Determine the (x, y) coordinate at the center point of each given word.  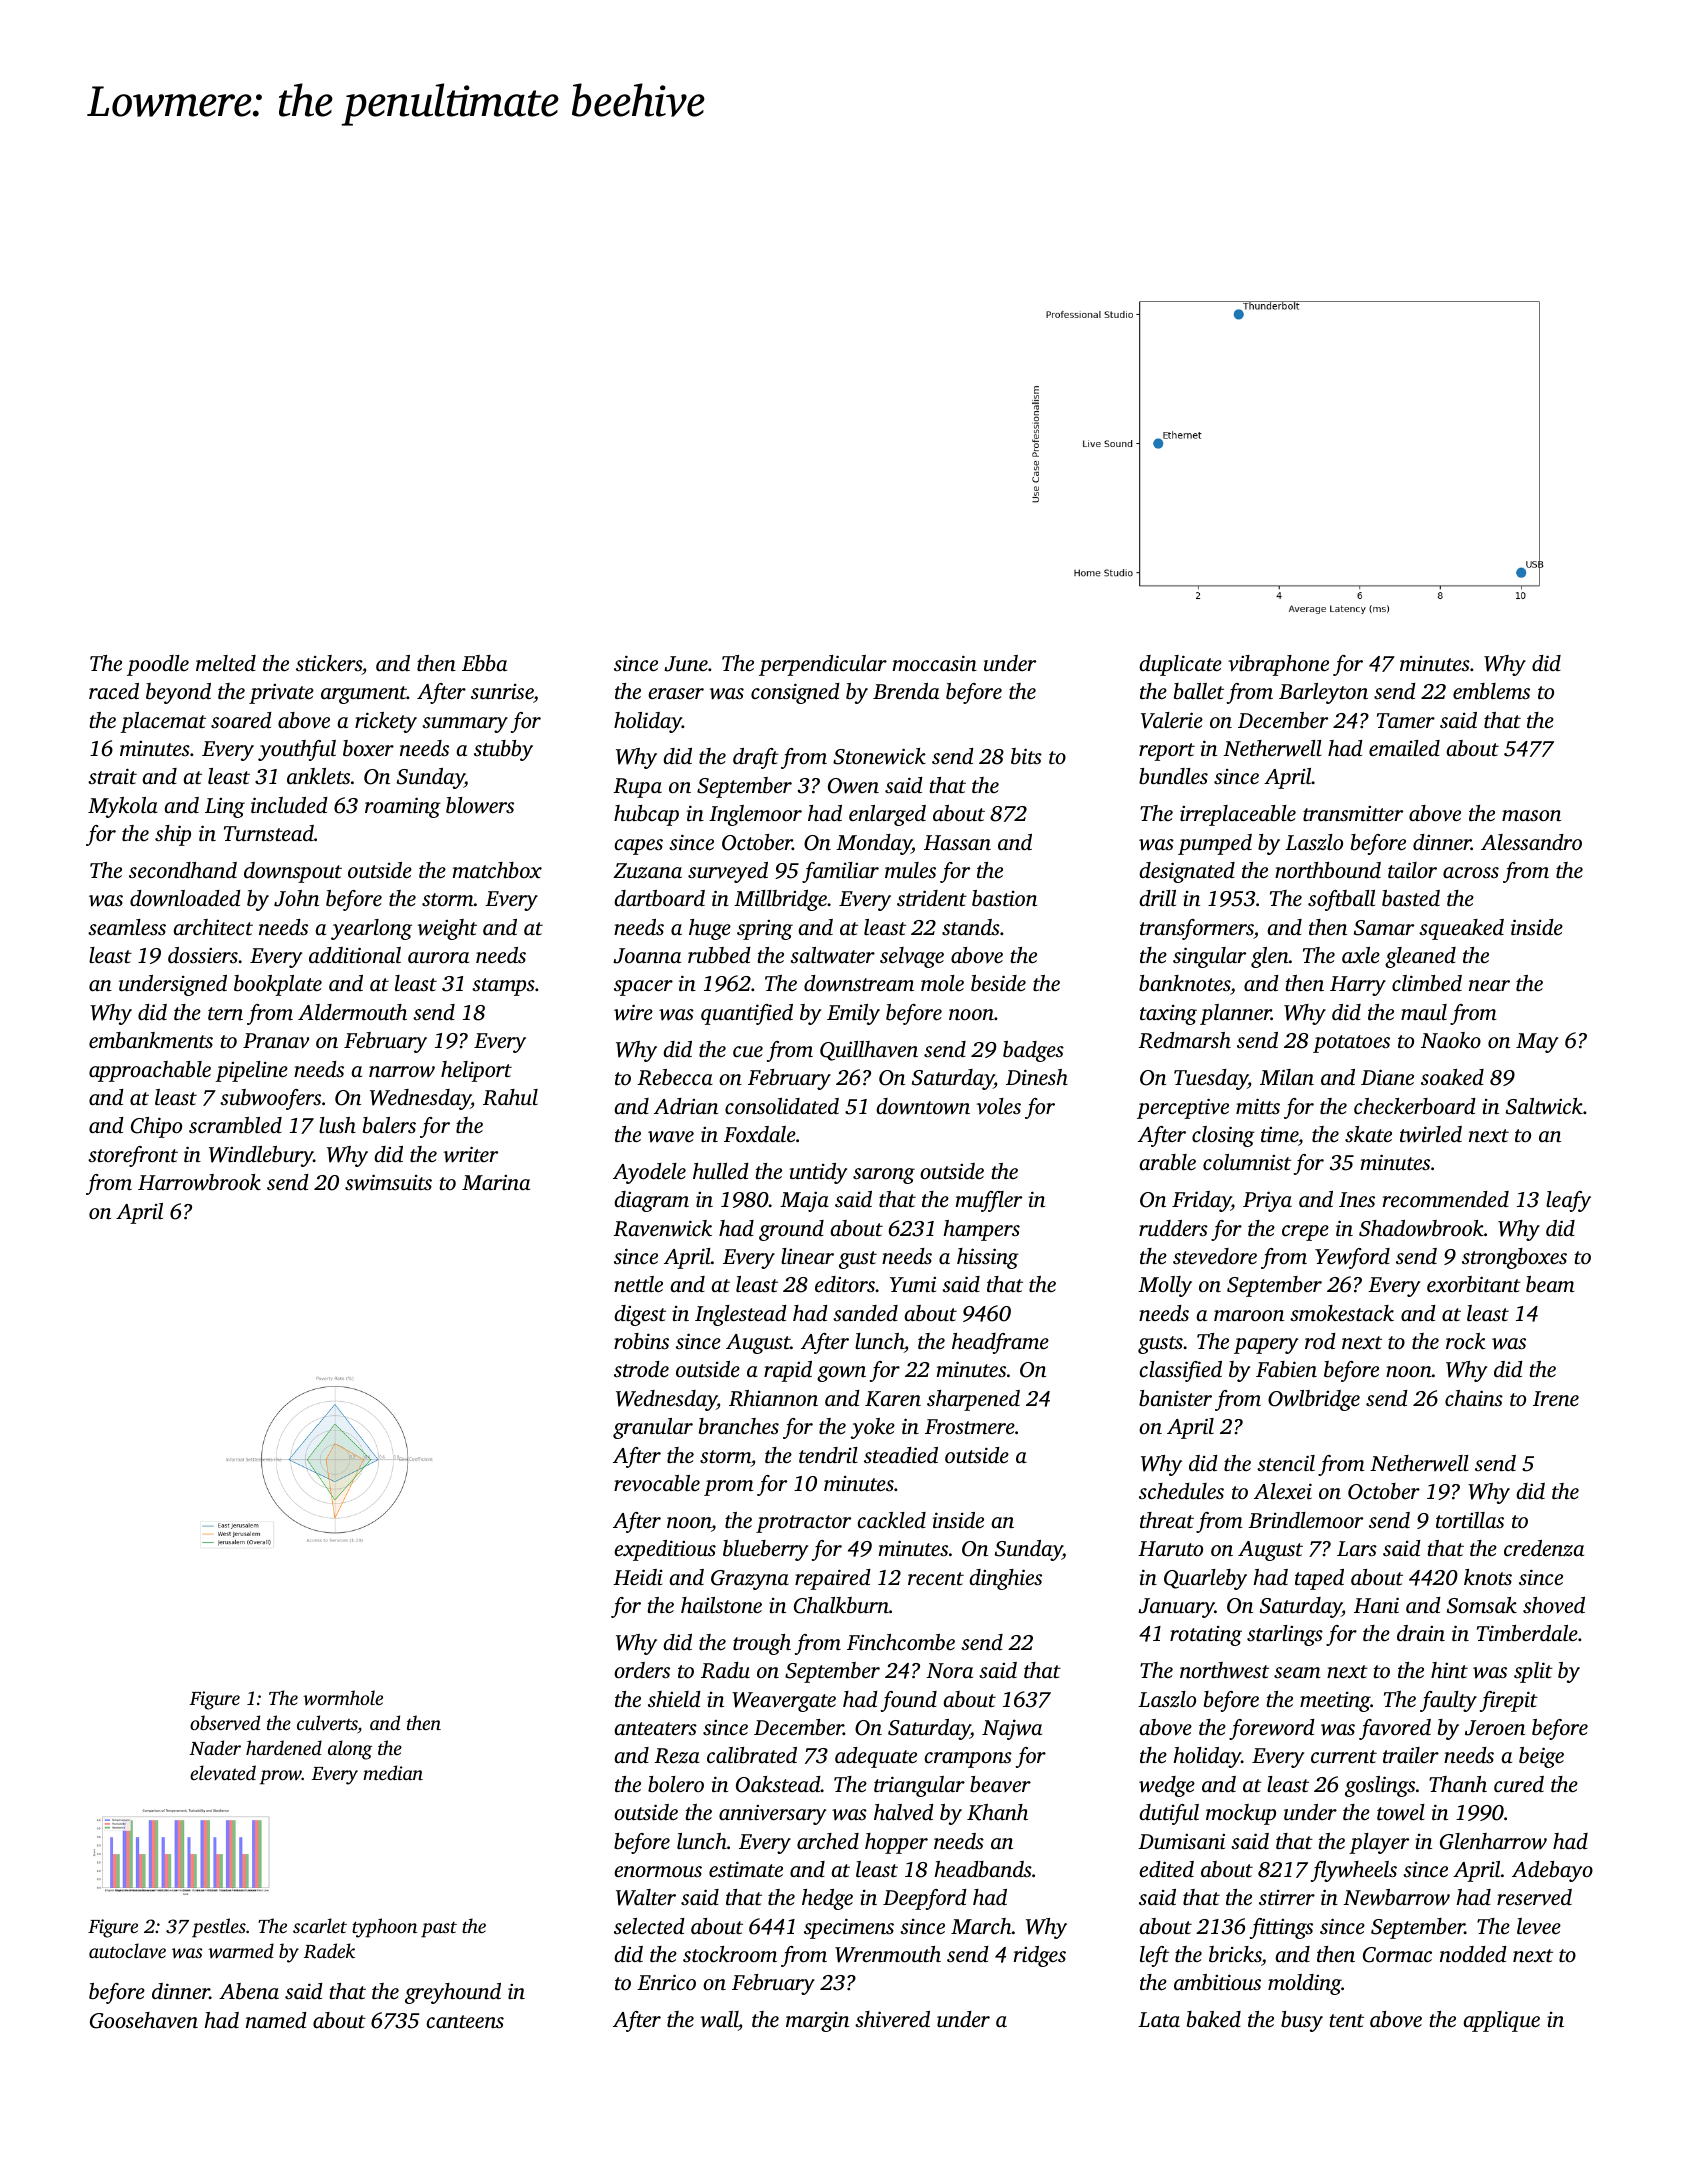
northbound (1328, 870)
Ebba (484, 663)
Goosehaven (144, 2020)
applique (1501, 2021)
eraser (676, 693)
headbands (983, 1869)
